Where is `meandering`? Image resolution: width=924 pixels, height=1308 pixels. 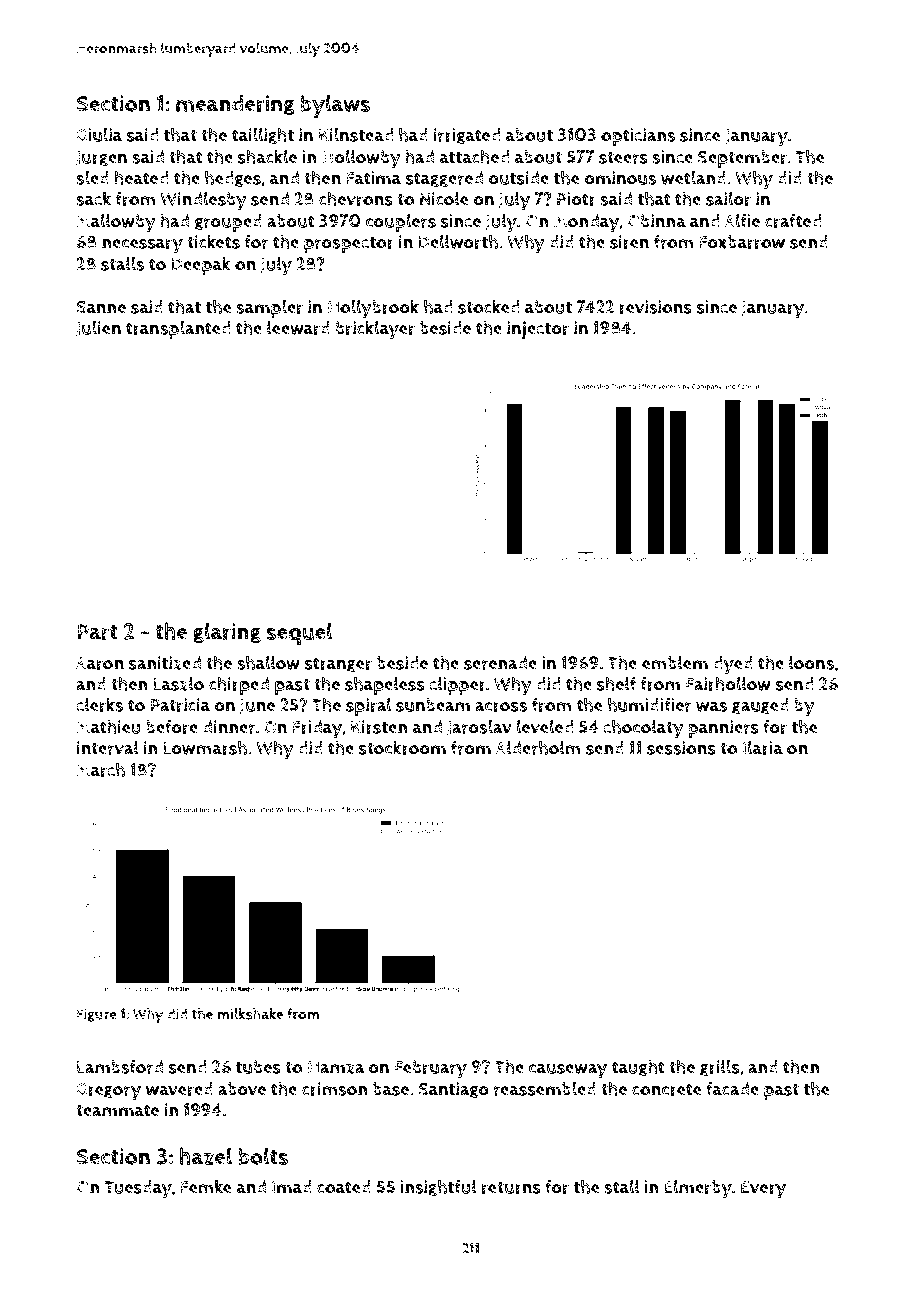 meandering is located at coordinates (235, 105).
